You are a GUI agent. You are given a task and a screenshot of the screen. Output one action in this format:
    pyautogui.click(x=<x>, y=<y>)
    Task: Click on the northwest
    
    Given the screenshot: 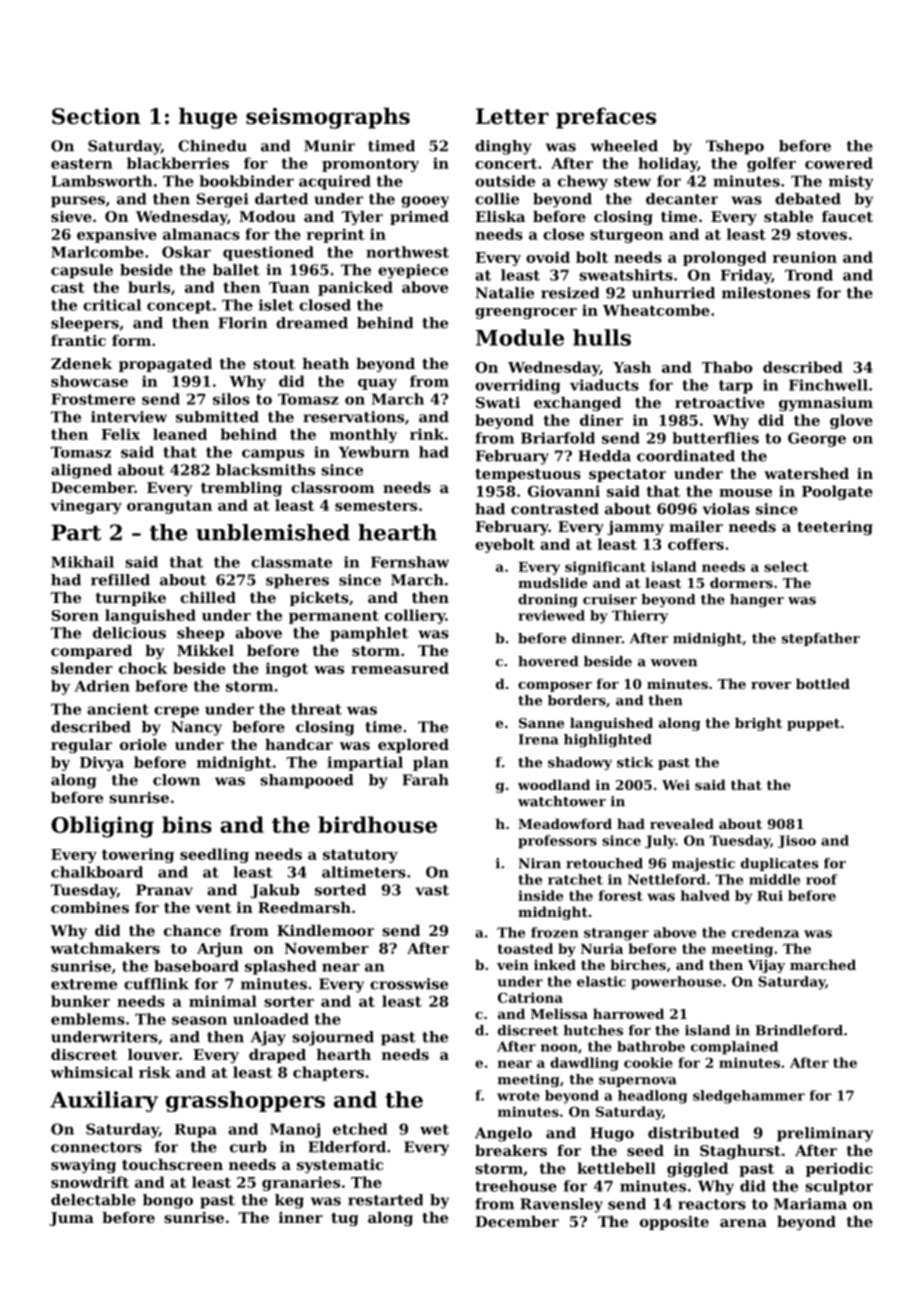 What is the action you would take?
    pyautogui.click(x=407, y=252)
